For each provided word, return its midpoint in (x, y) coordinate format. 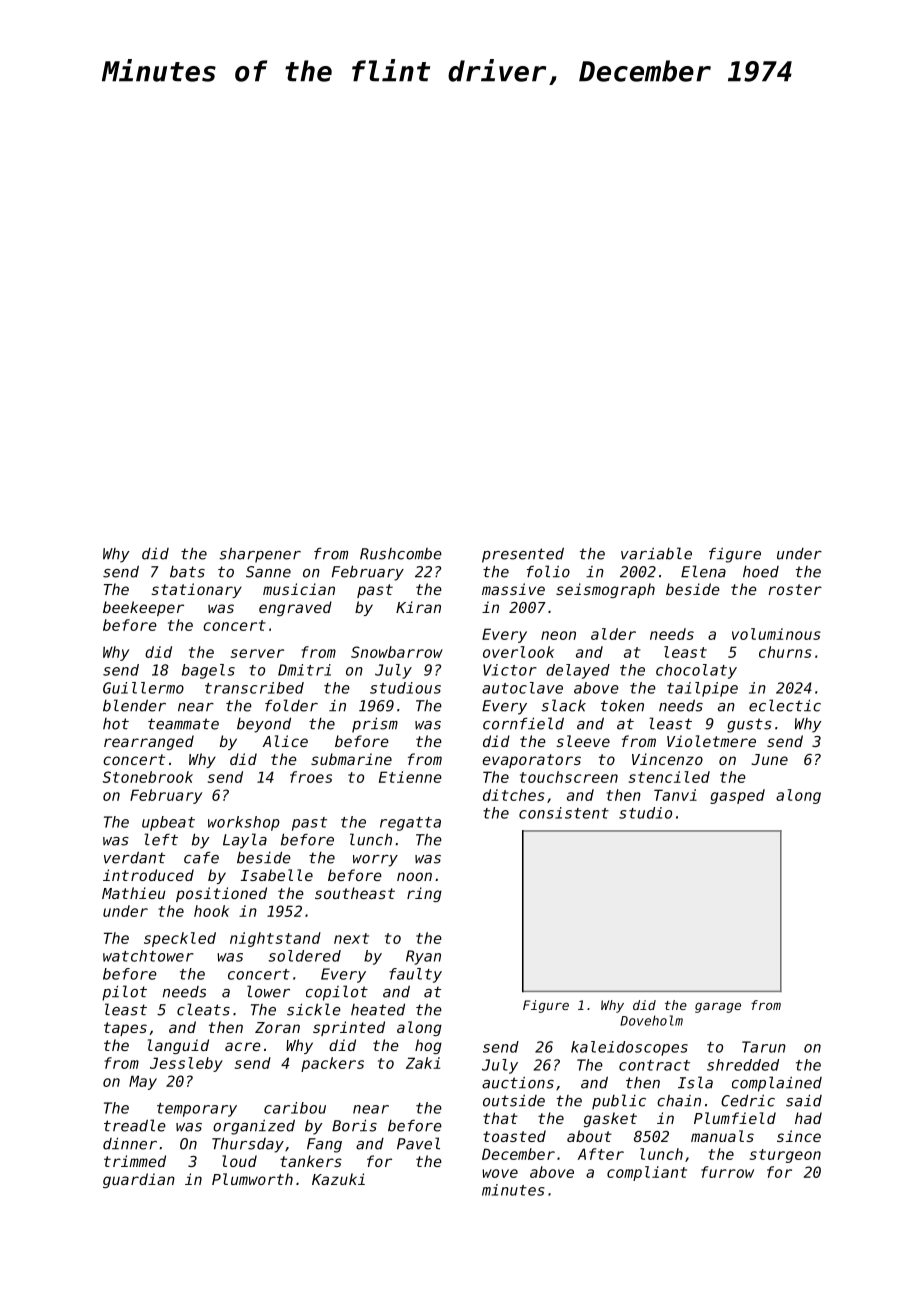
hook (211, 911)
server (257, 653)
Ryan (423, 957)
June (770, 759)
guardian (139, 1180)
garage (718, 1007)
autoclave (522, 688)
